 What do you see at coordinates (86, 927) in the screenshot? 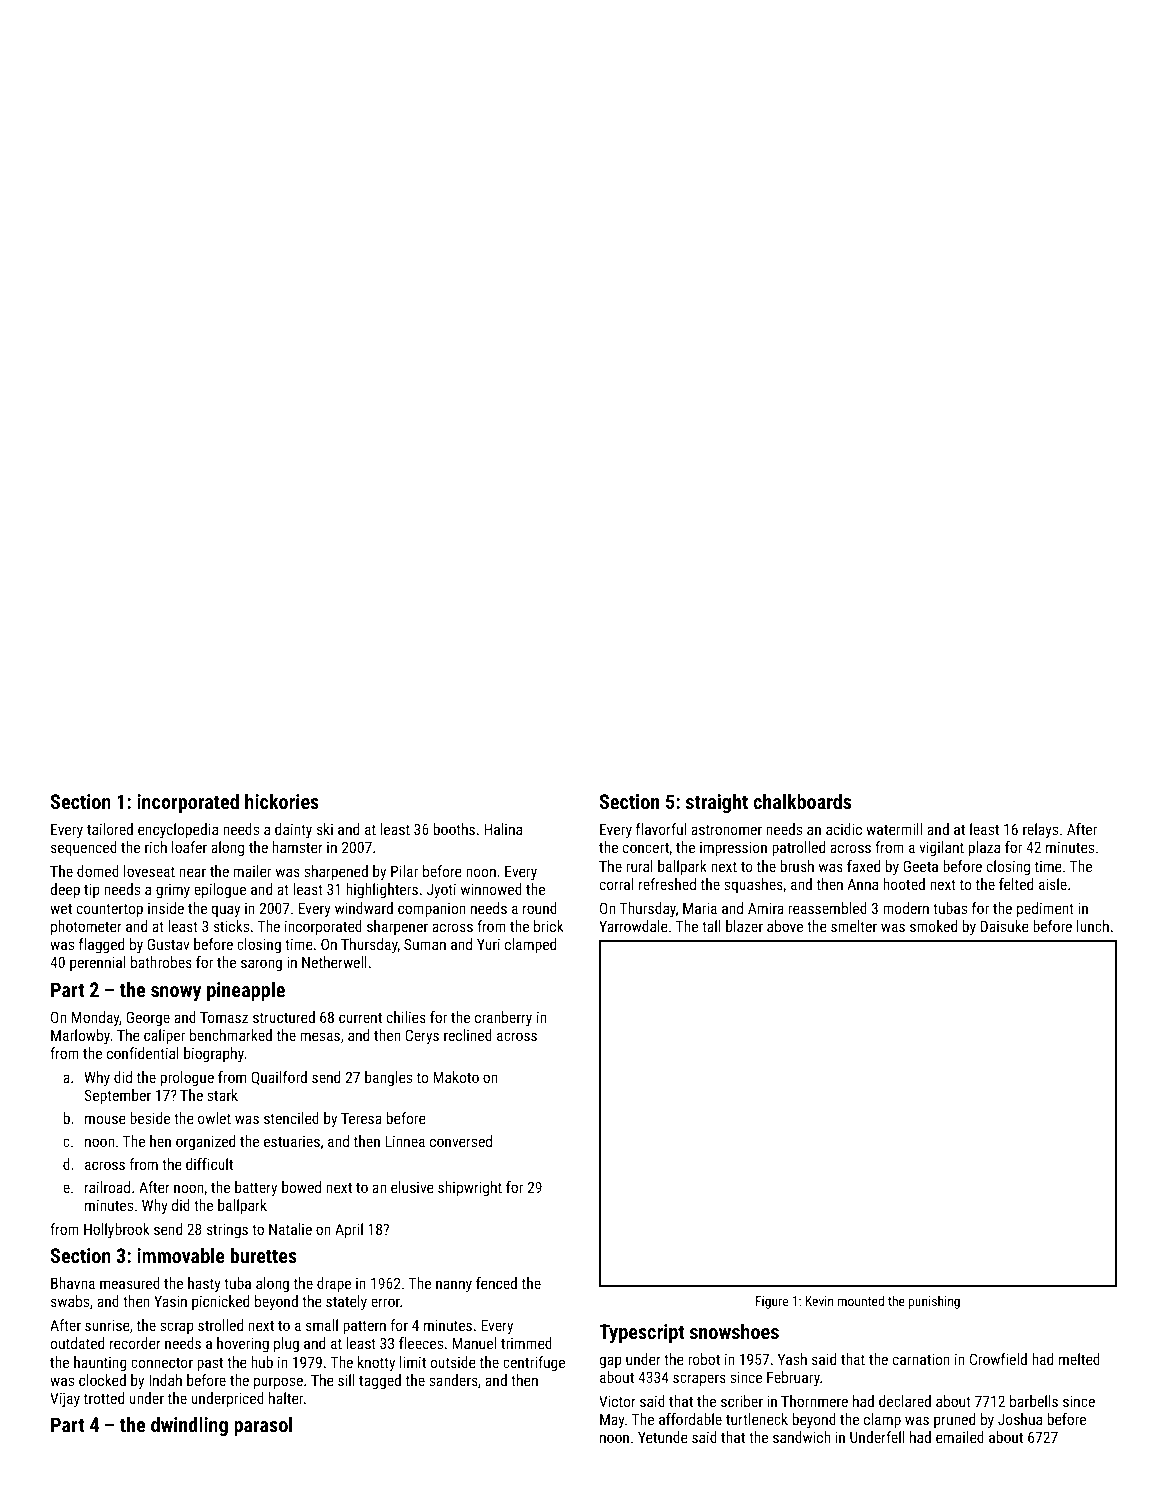
I see `photometer` at bounding box center [86, 927].
